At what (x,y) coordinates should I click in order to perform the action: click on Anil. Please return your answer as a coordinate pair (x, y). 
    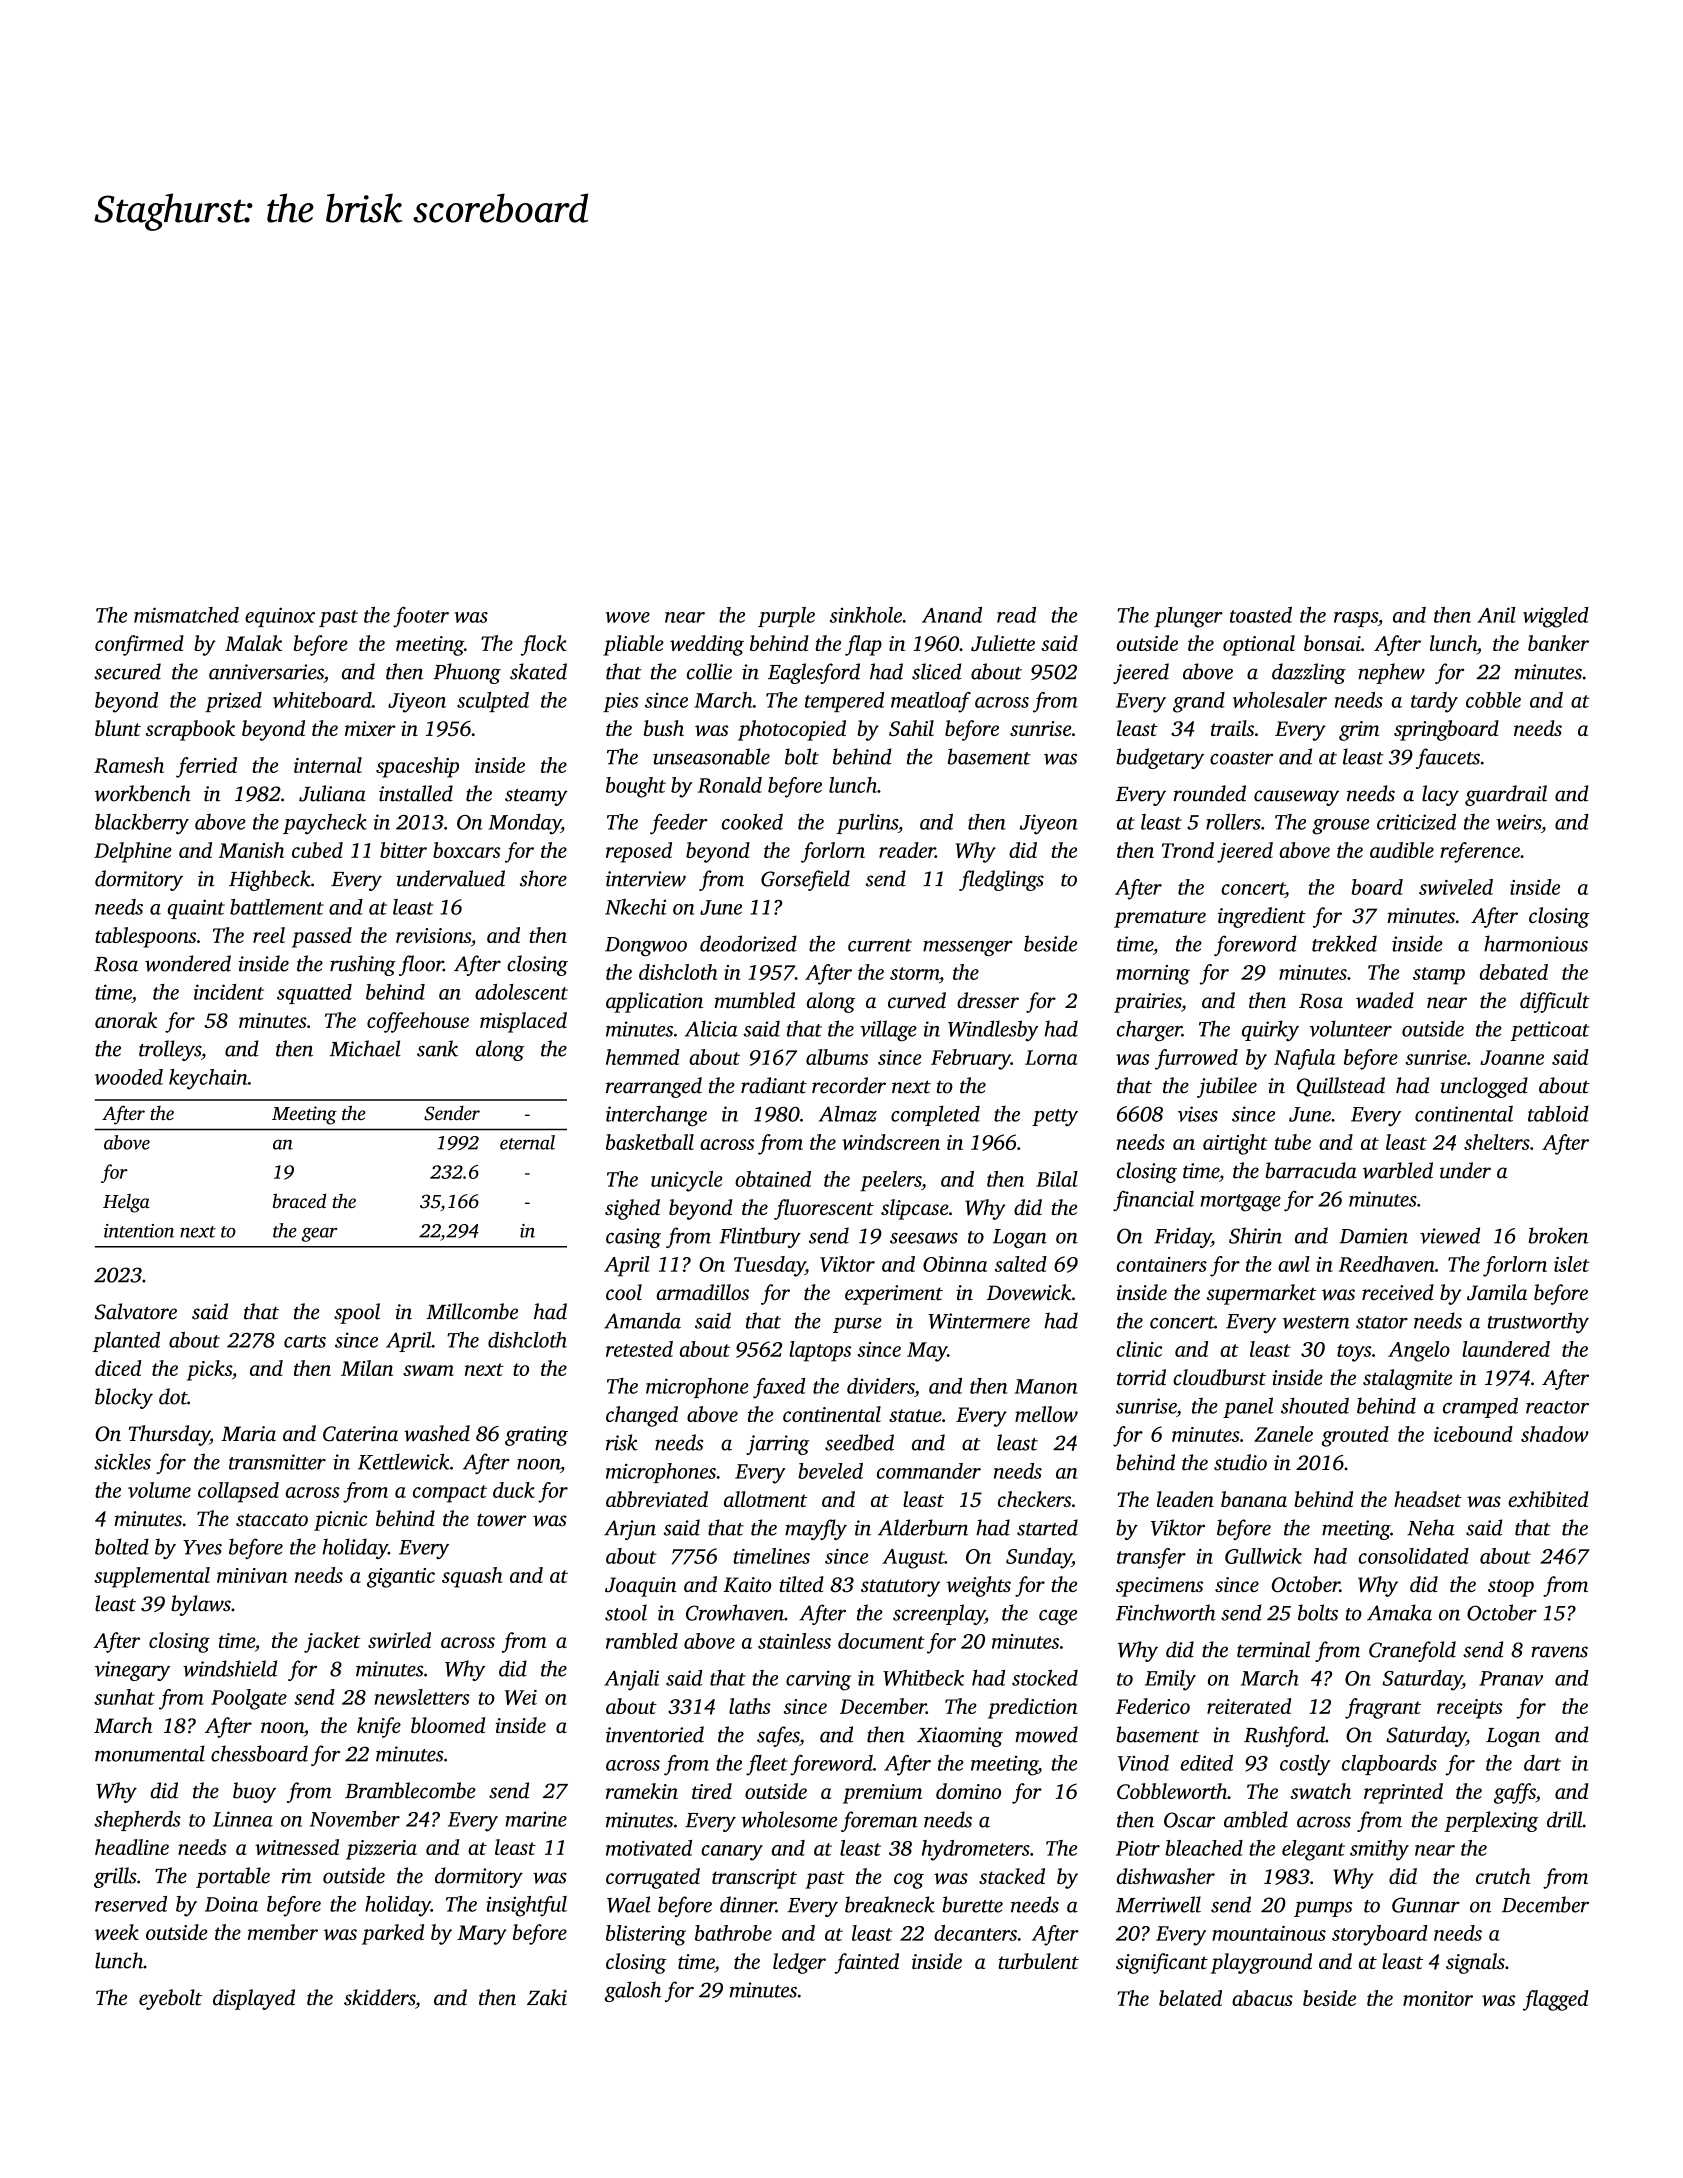
    Looking at the image, I should click on (1496, 615).
